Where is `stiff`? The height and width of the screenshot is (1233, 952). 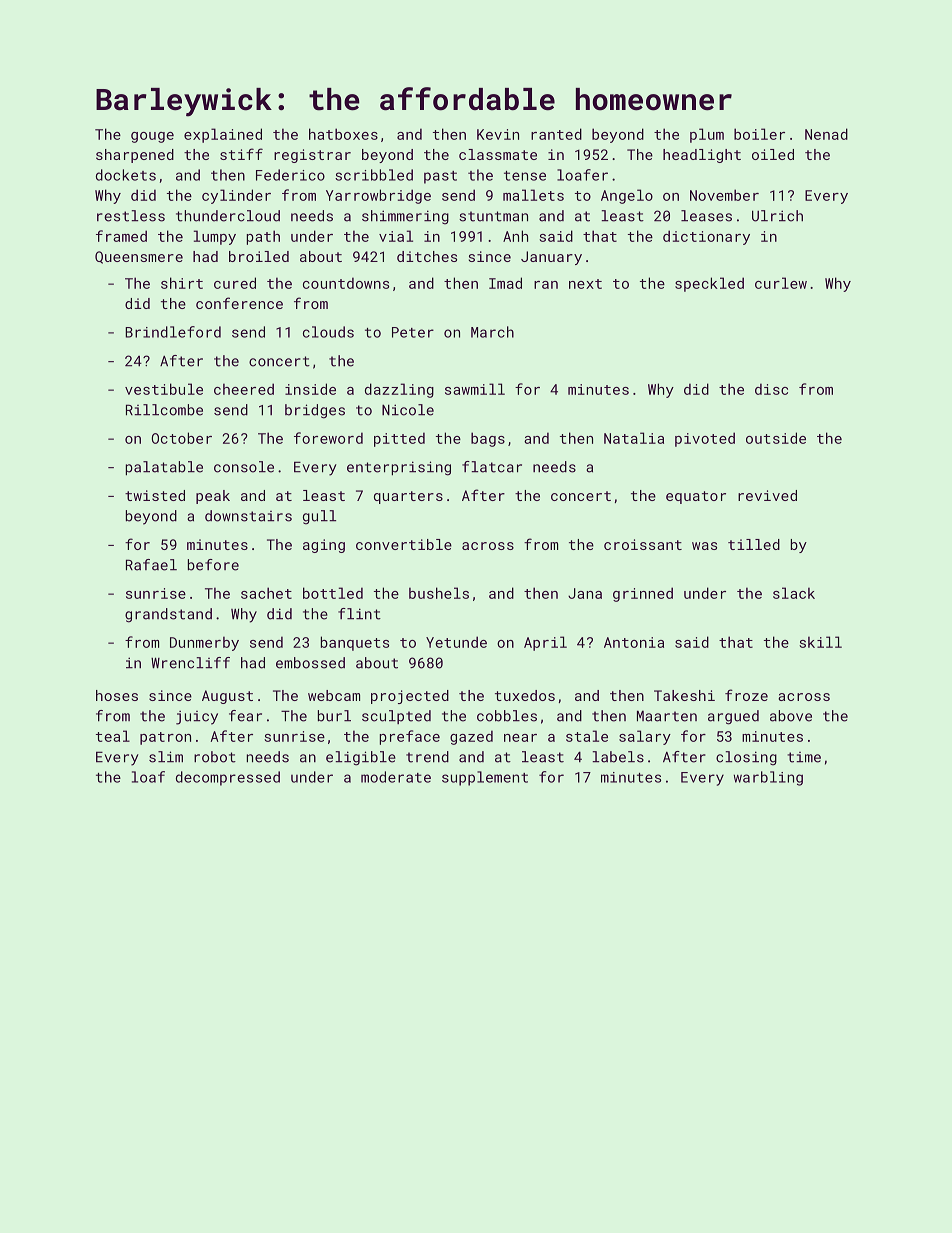 stiff is located at coordinates (241, 154).
